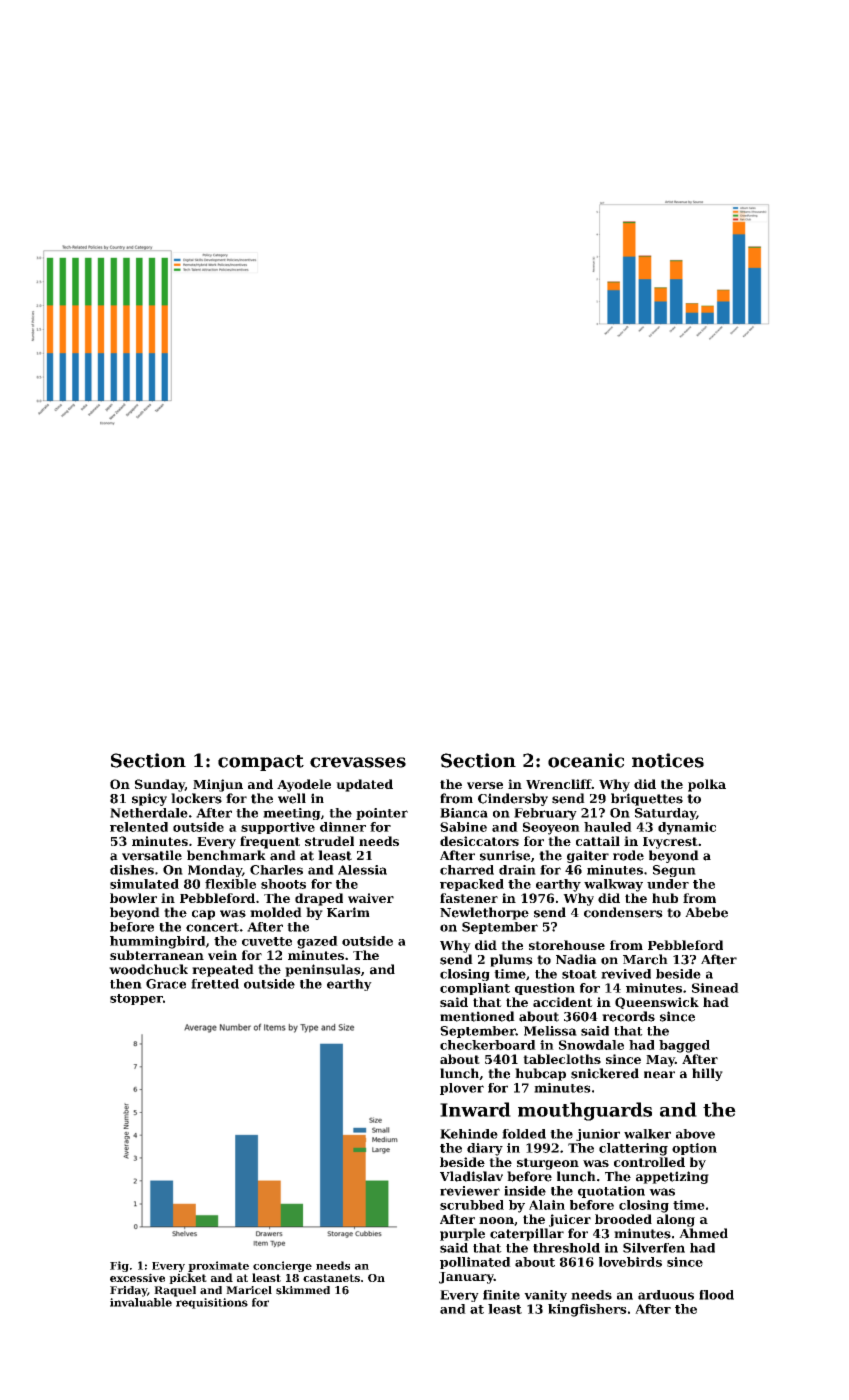 The image size is (849, 1400). What do you see at coordinates (218, 1266) in the screenshot?
I see `proximate` at bounding box center [218, 1266].
